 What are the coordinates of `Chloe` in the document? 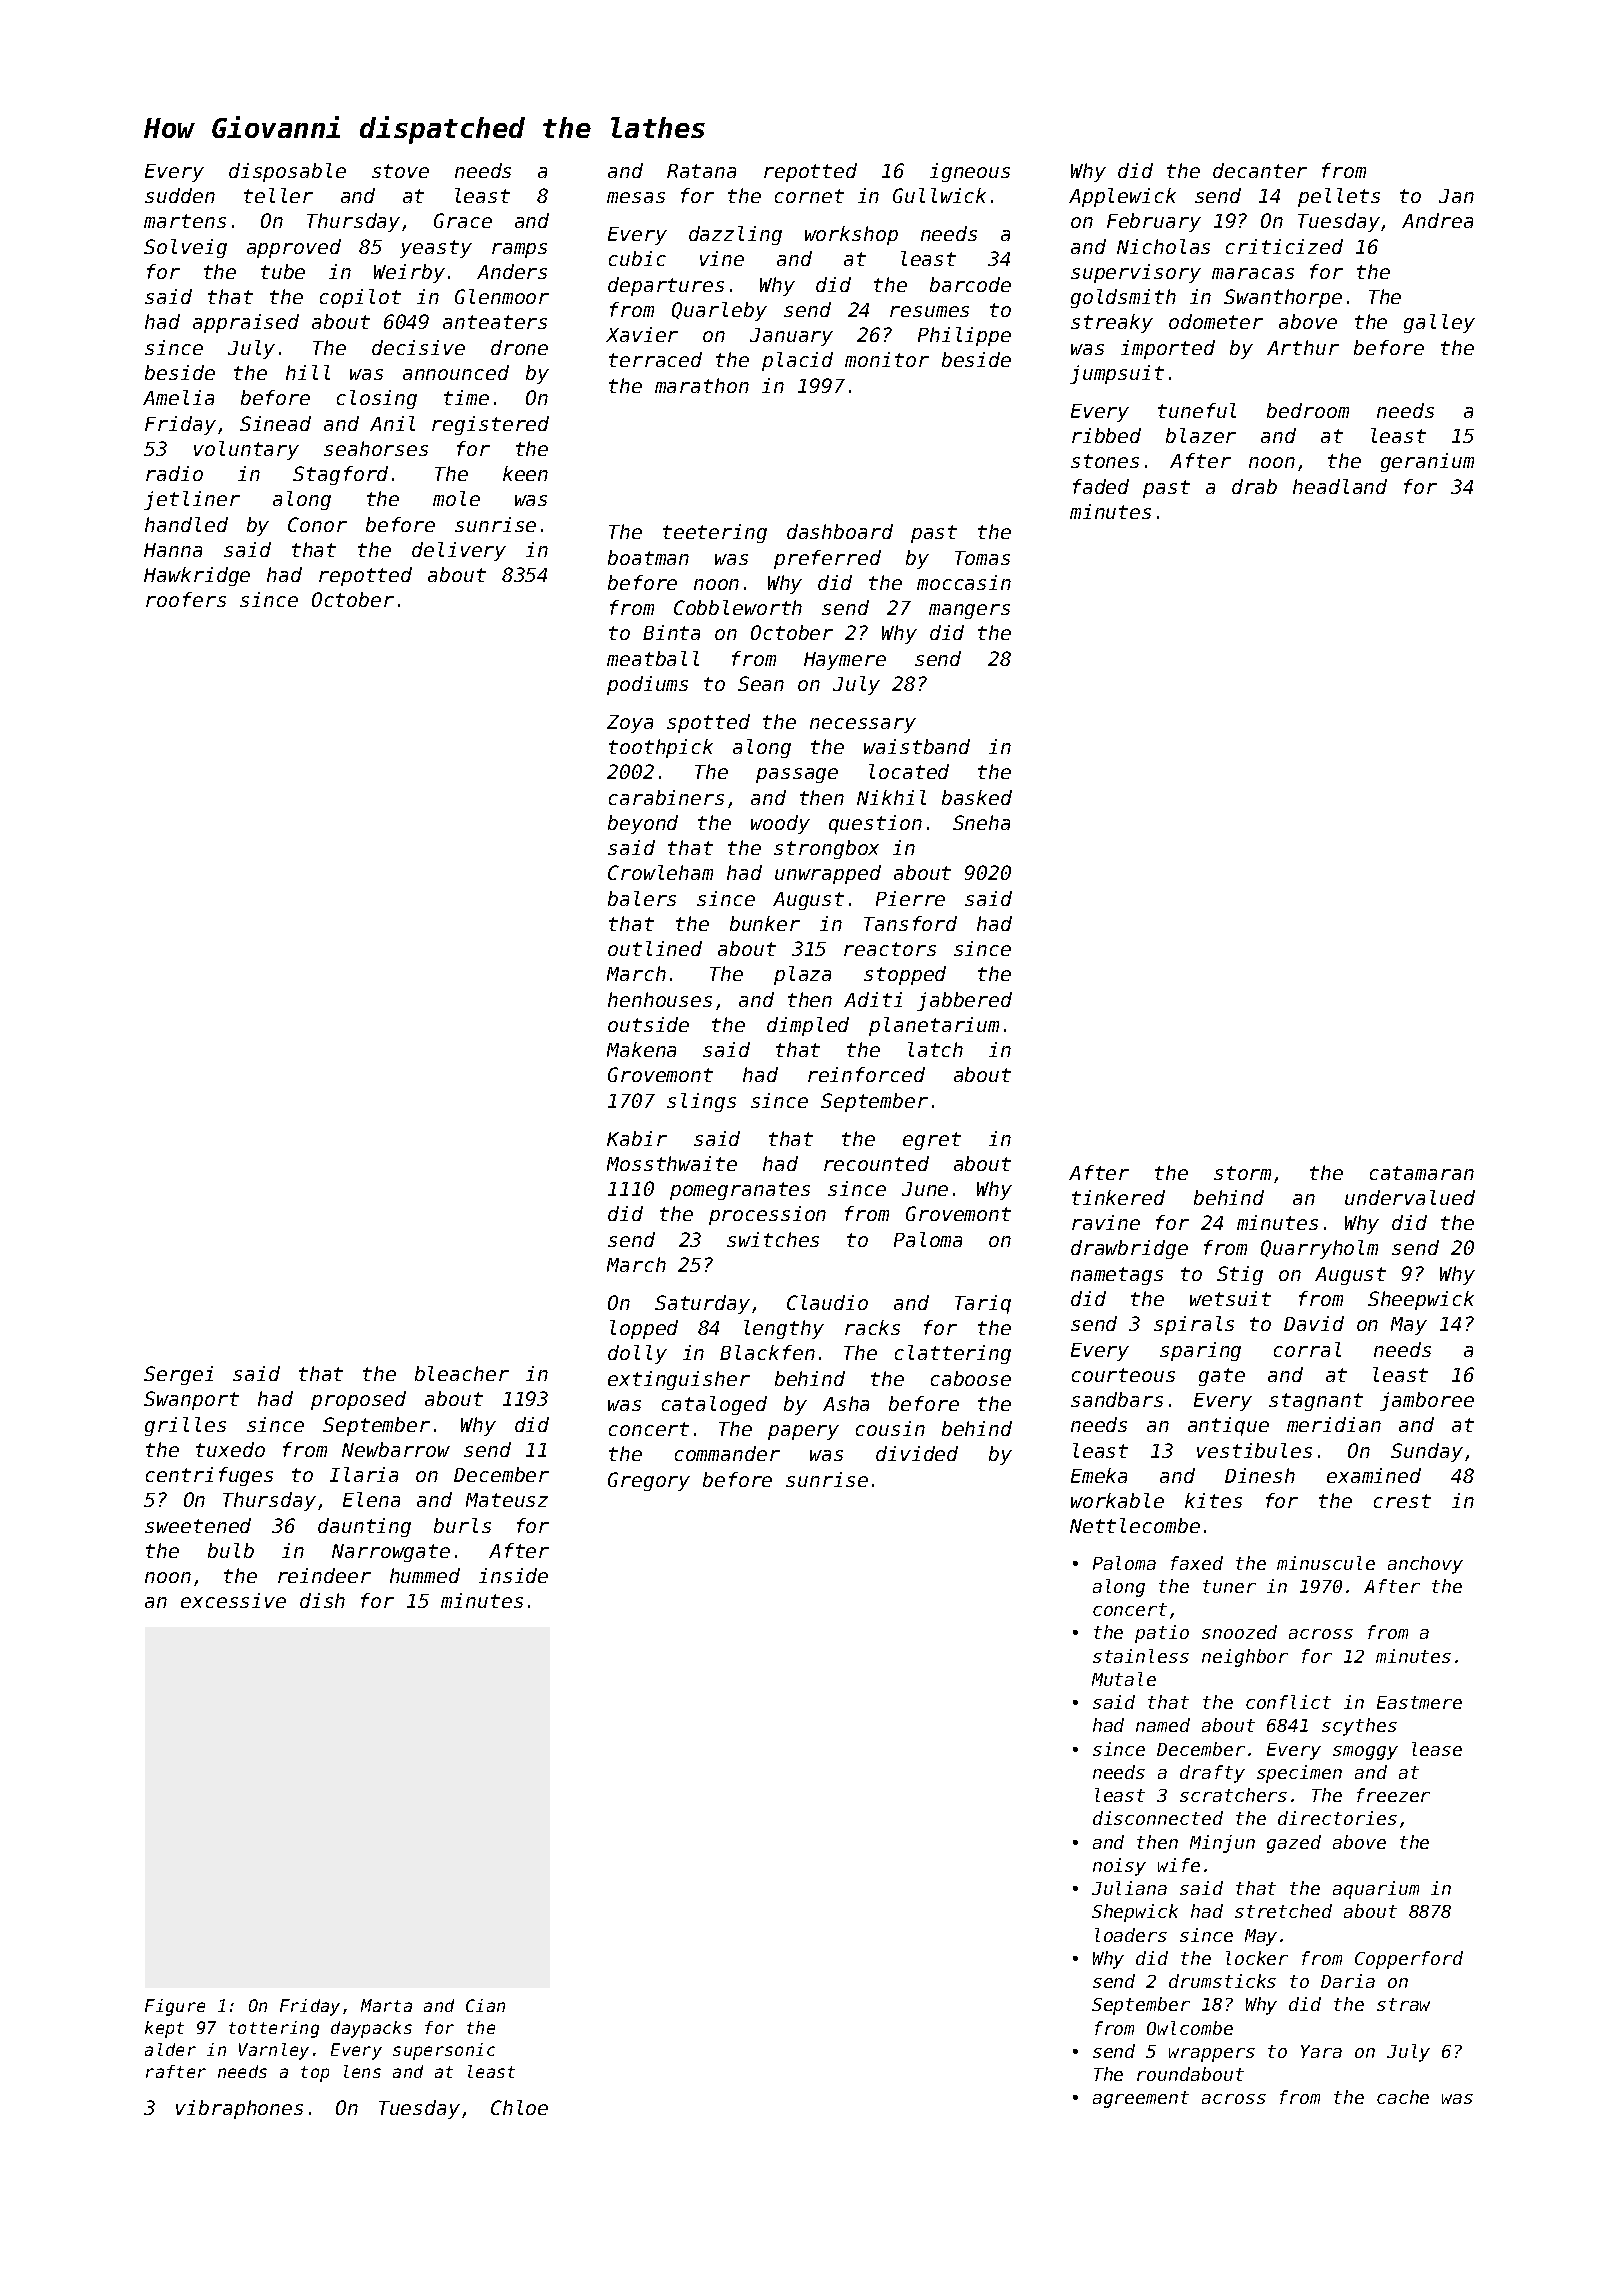 It's located at (519, 2107).
